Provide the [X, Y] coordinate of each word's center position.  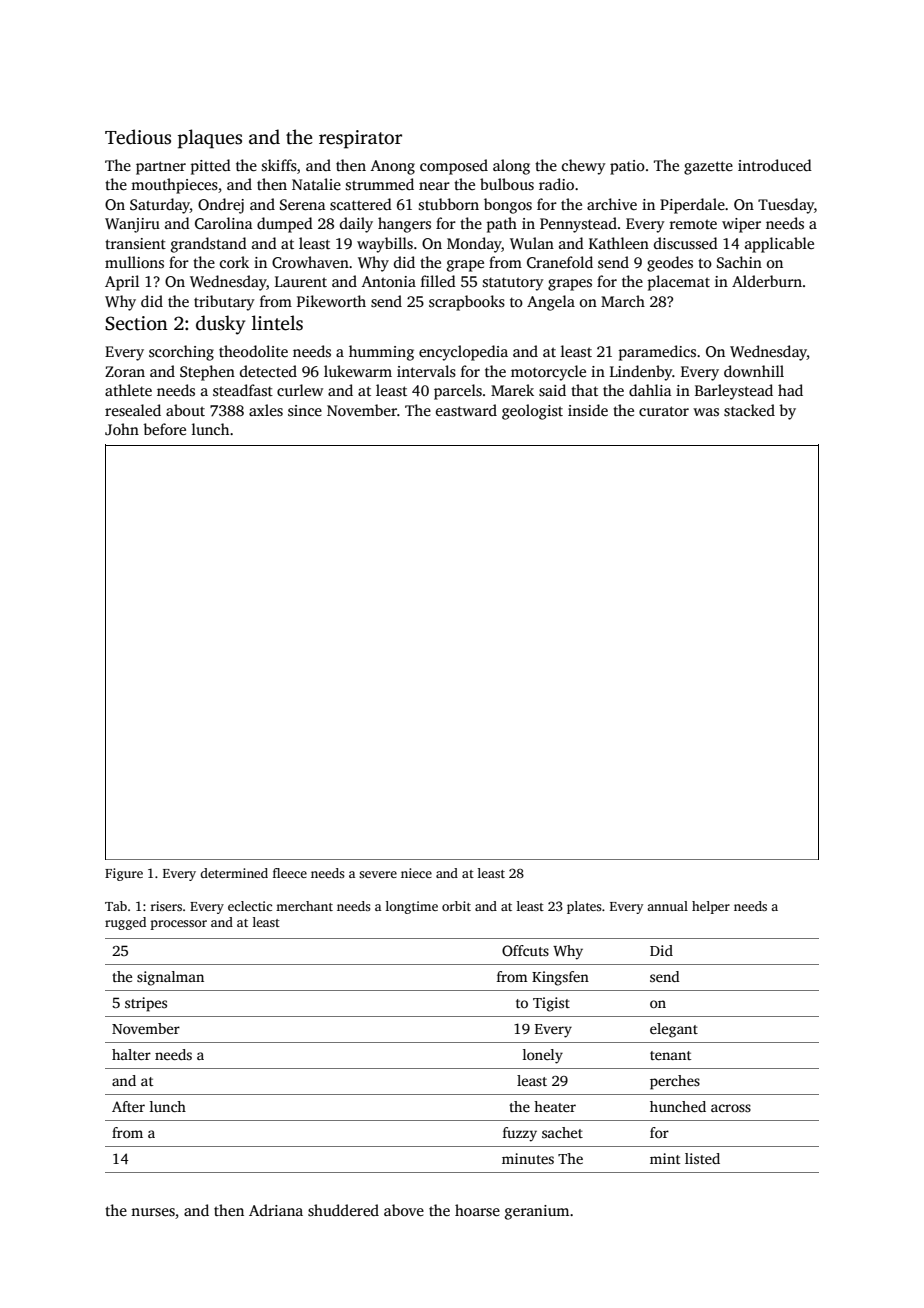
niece [416, 873]
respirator [360, 139]
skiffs [279, 165]
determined [234, 873]
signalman [170, 978]
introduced [775, 165]
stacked [749, 410]
